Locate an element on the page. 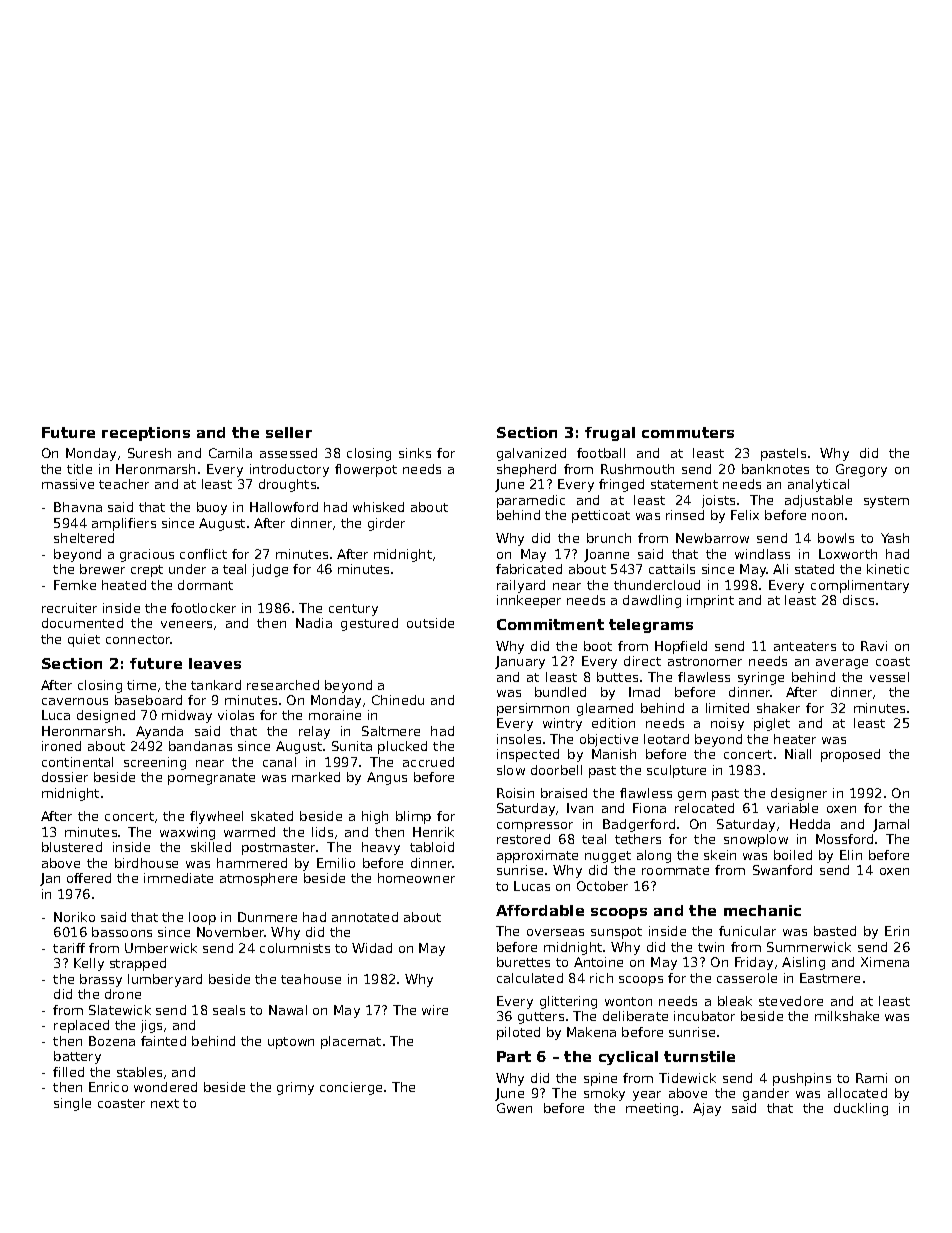 The image size is (952, 1233). quiet is located at coordinates (84, 640).
